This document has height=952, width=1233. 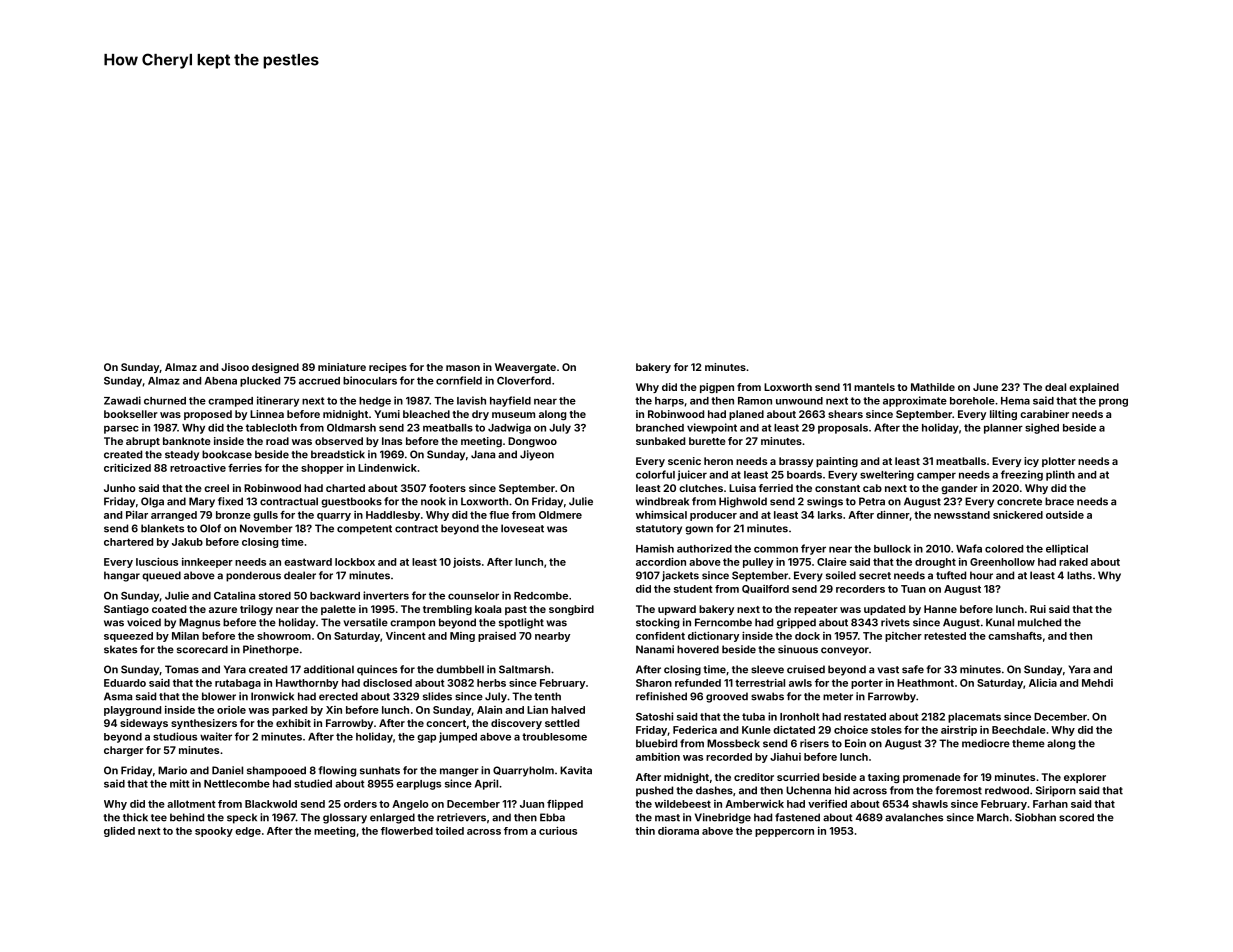 I want to click on miniature, so click(x=342, y=367).
